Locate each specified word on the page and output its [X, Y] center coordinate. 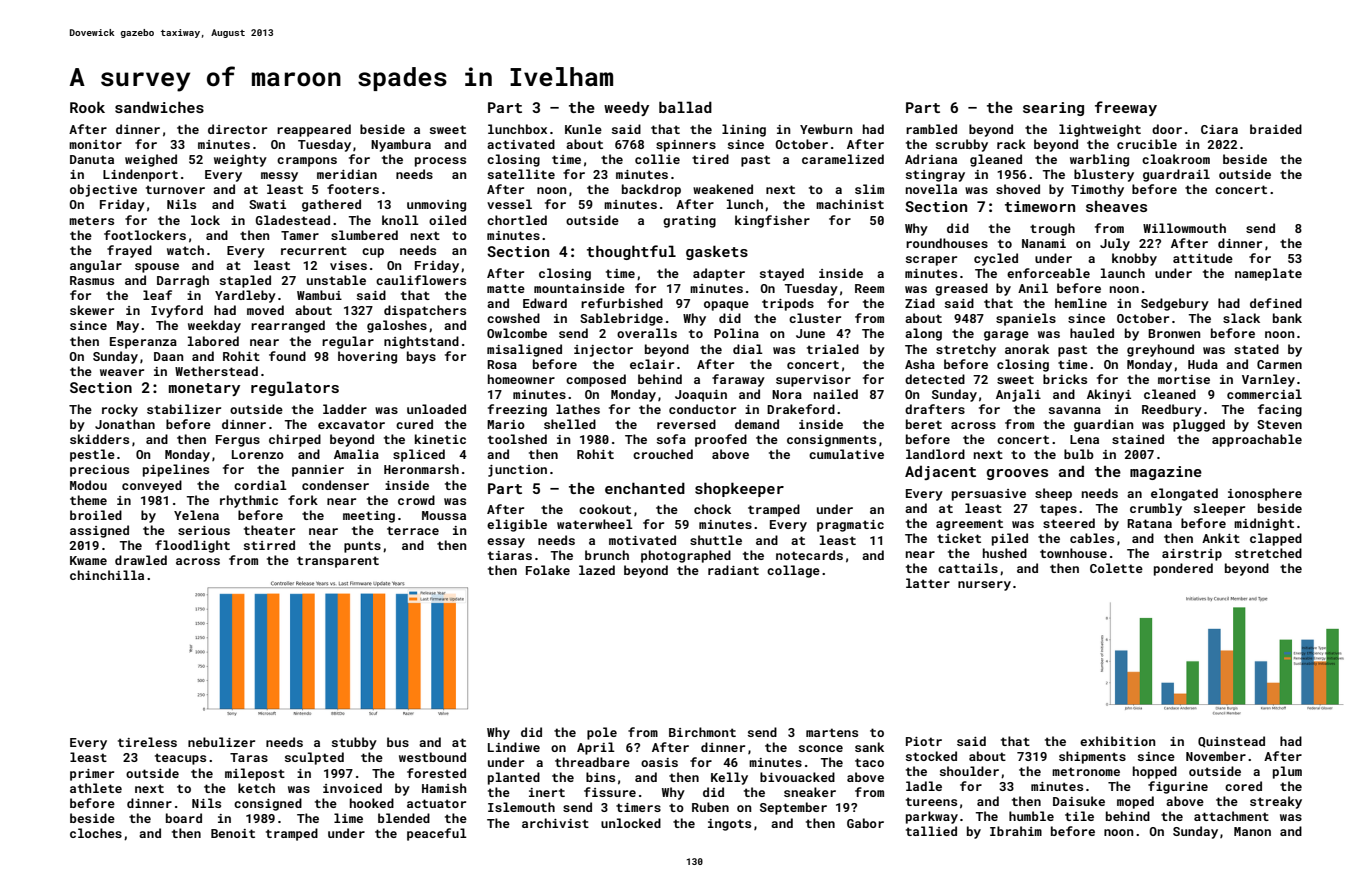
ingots [729, 825]
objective [103, 190]
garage [1006, 336]
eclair [652, 364]
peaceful [437, 834]
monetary [204, 389]
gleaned [996, 160]
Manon [1252, 831]
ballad [685, 107]
